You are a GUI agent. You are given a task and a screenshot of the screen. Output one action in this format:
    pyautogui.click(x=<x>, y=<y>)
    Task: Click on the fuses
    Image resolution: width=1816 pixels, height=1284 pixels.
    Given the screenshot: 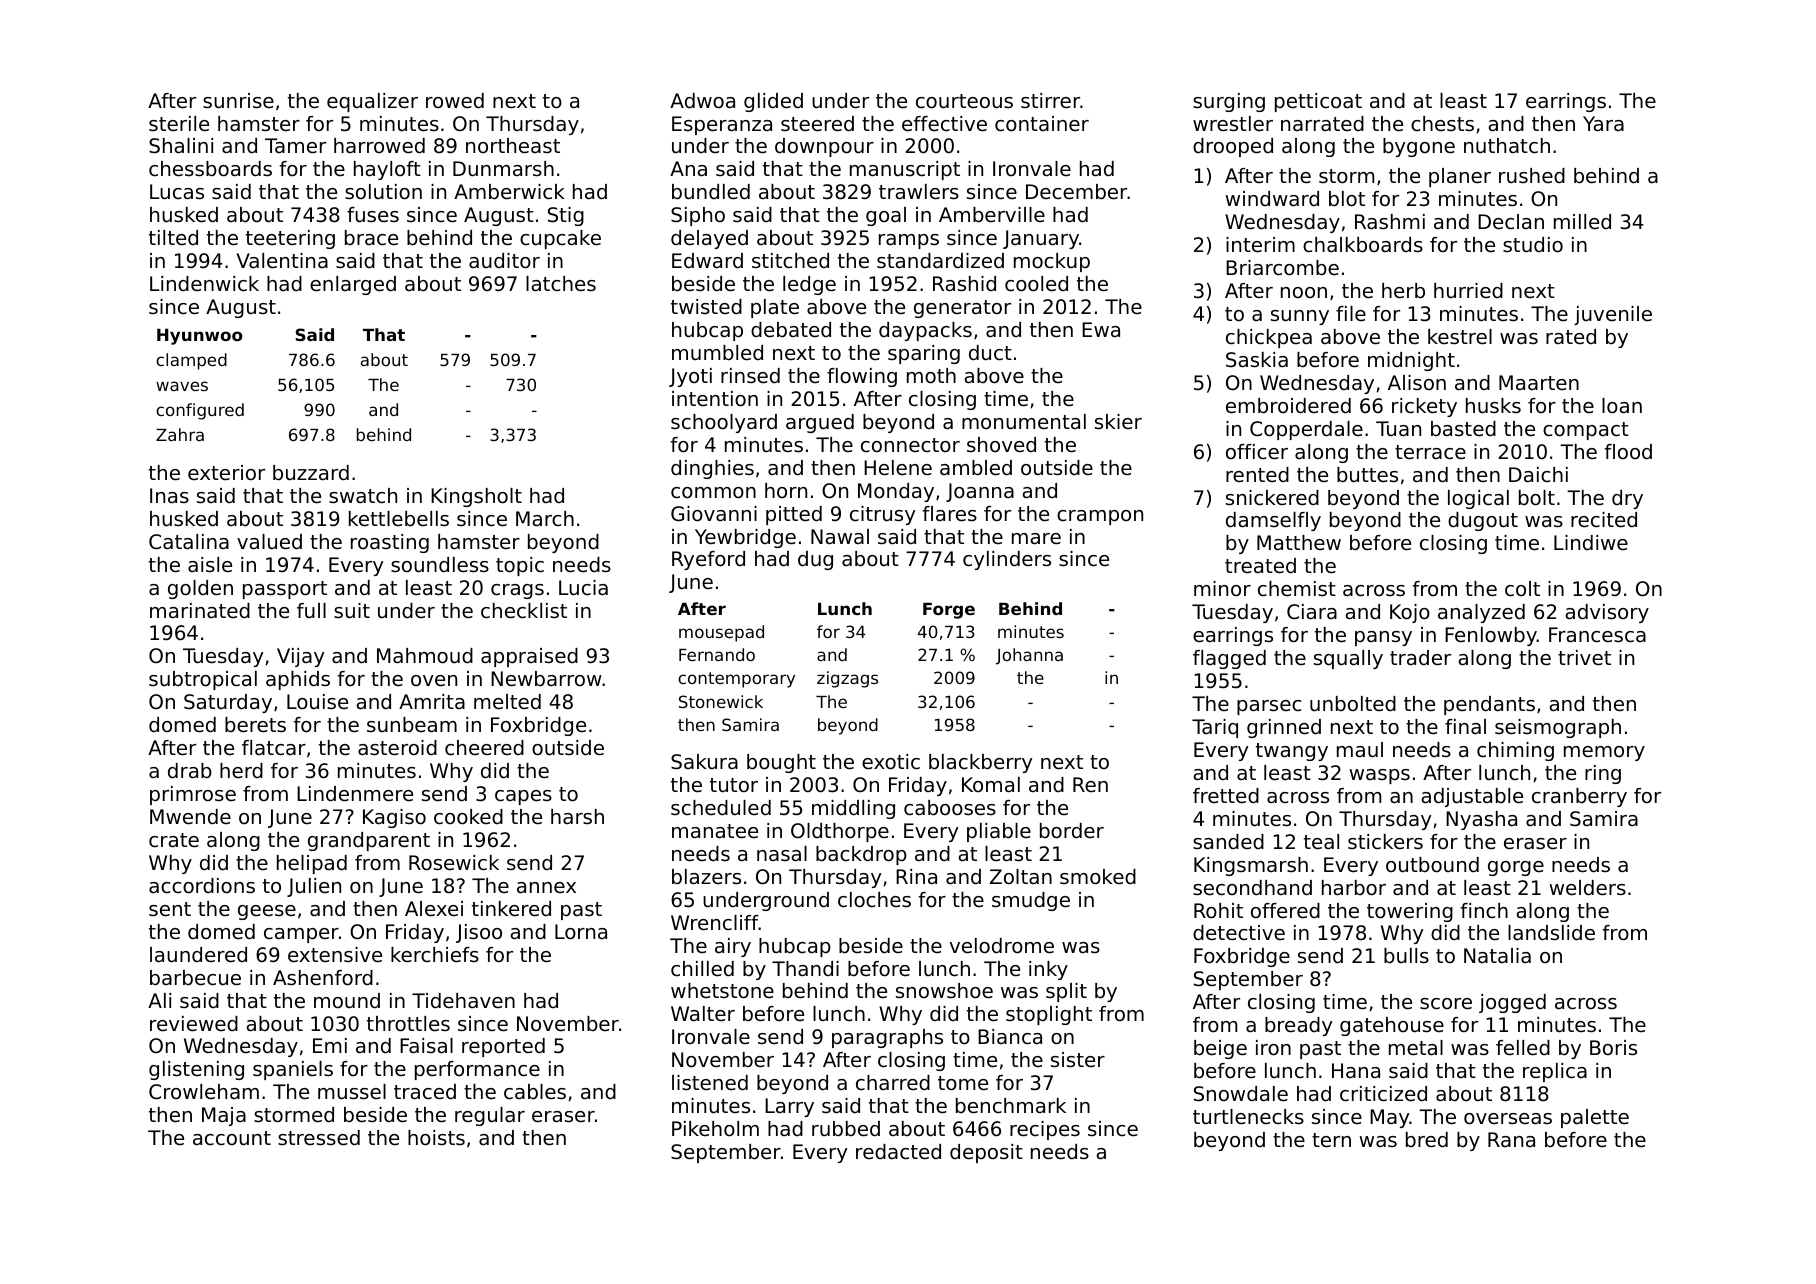 What is the action you would take?
    pyautogui.click(x=373, y=215)
